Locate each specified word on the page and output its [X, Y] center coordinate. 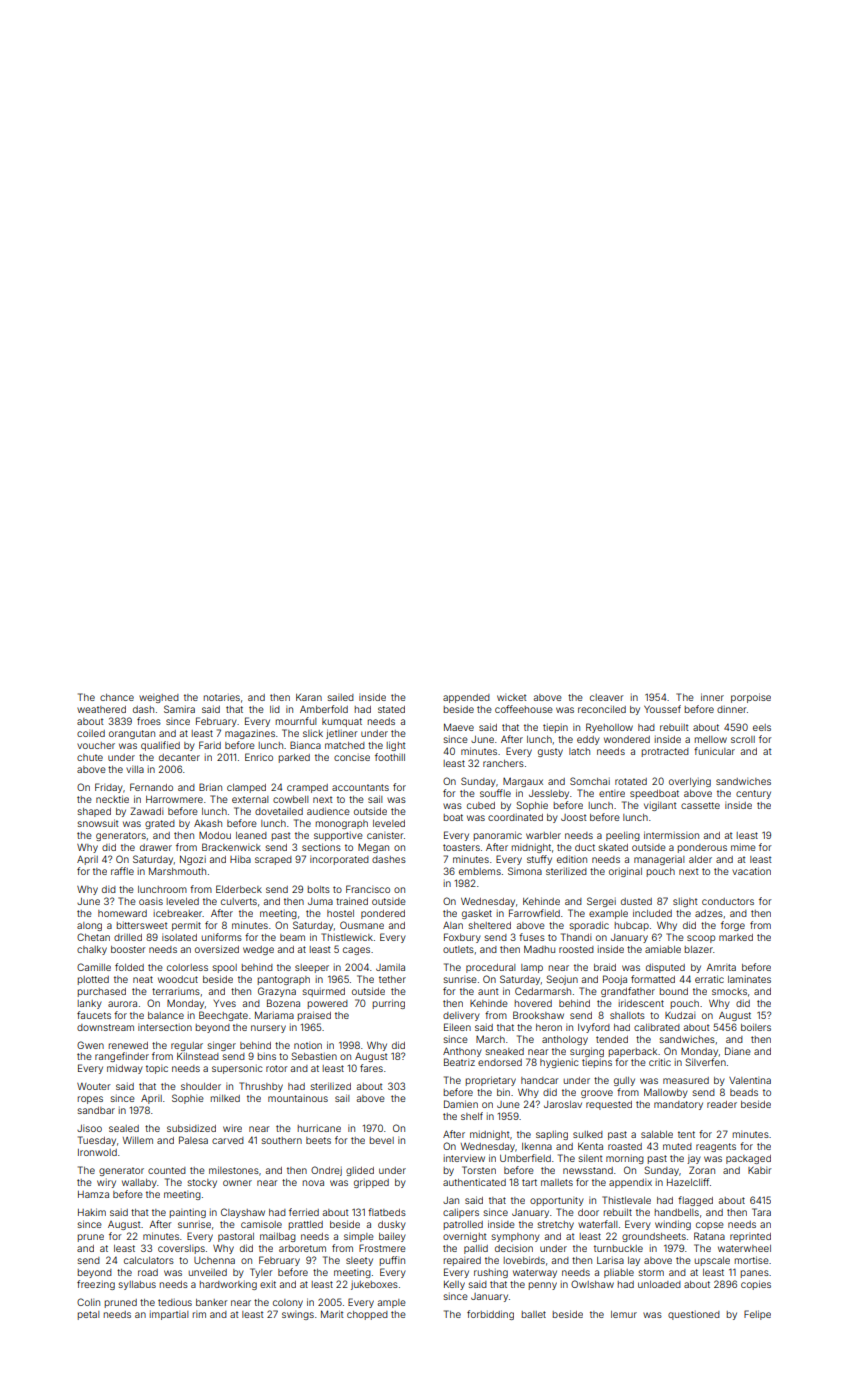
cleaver [606, 697]
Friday [109, 788]
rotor [276, 1068]
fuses [532, 937]
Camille [94, 967]
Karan [309, 697]
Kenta [590, 1146]
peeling [623, 836]
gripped [371, 1183]
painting [188, 1213]
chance [117, 697]
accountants [360, 787]
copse [710, 1226]
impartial [169, 1315]
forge [733, 926]
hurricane [319, 1128]
